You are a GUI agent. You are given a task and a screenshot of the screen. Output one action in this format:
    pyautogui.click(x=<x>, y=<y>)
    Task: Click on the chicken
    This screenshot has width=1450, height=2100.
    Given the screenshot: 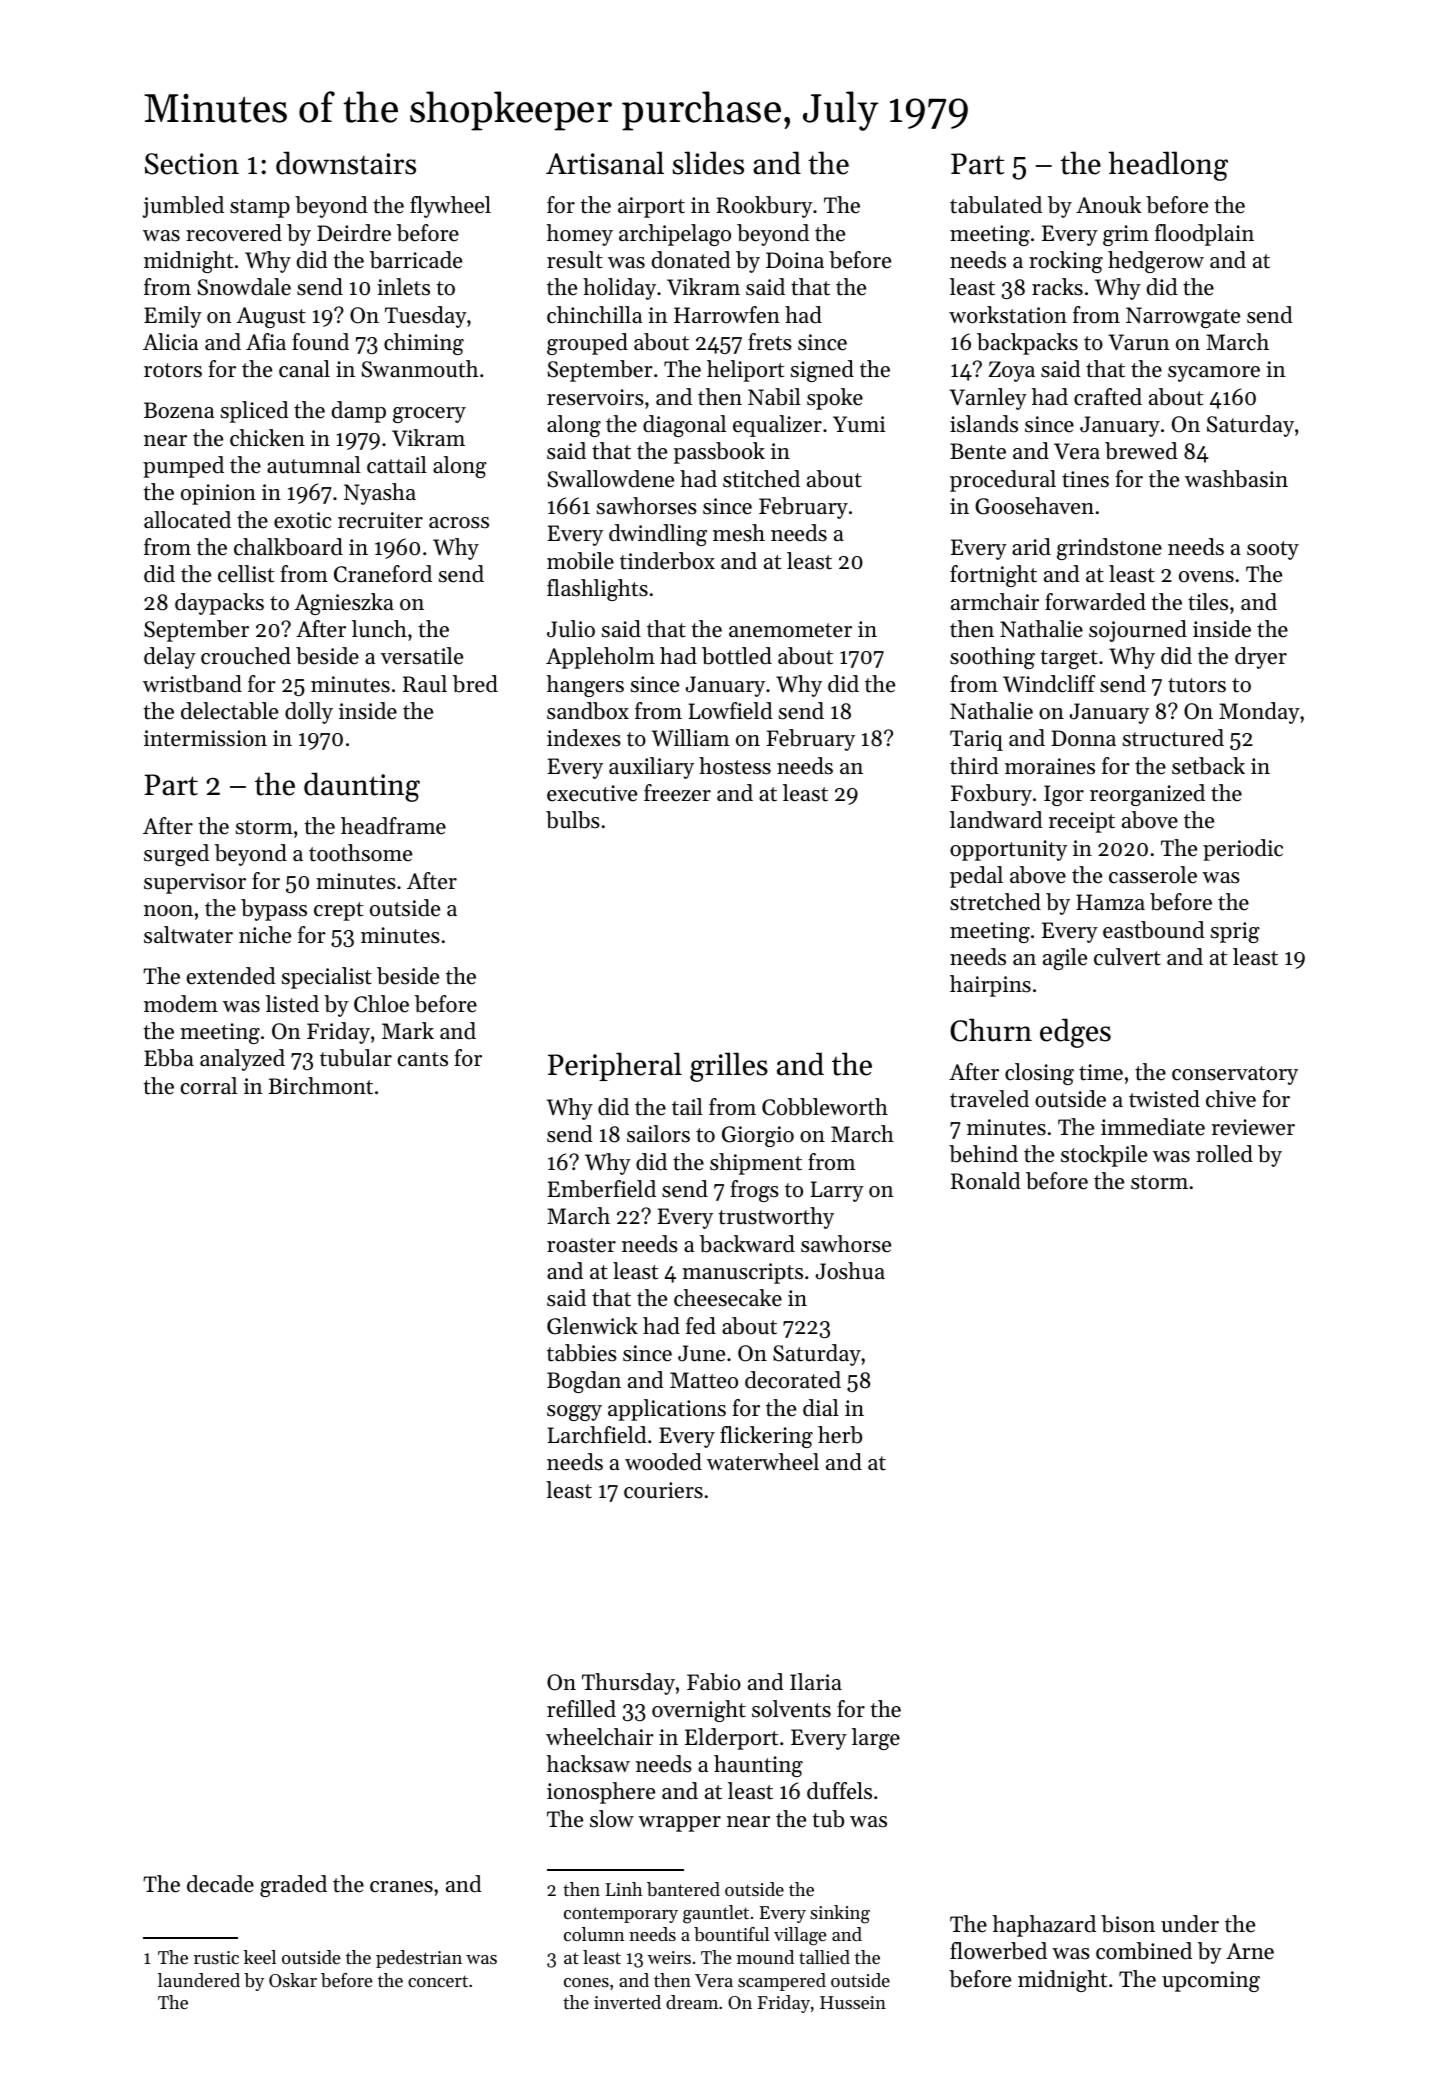 What is the action you would take?
    pyautogui.click(x=267, y=438)
